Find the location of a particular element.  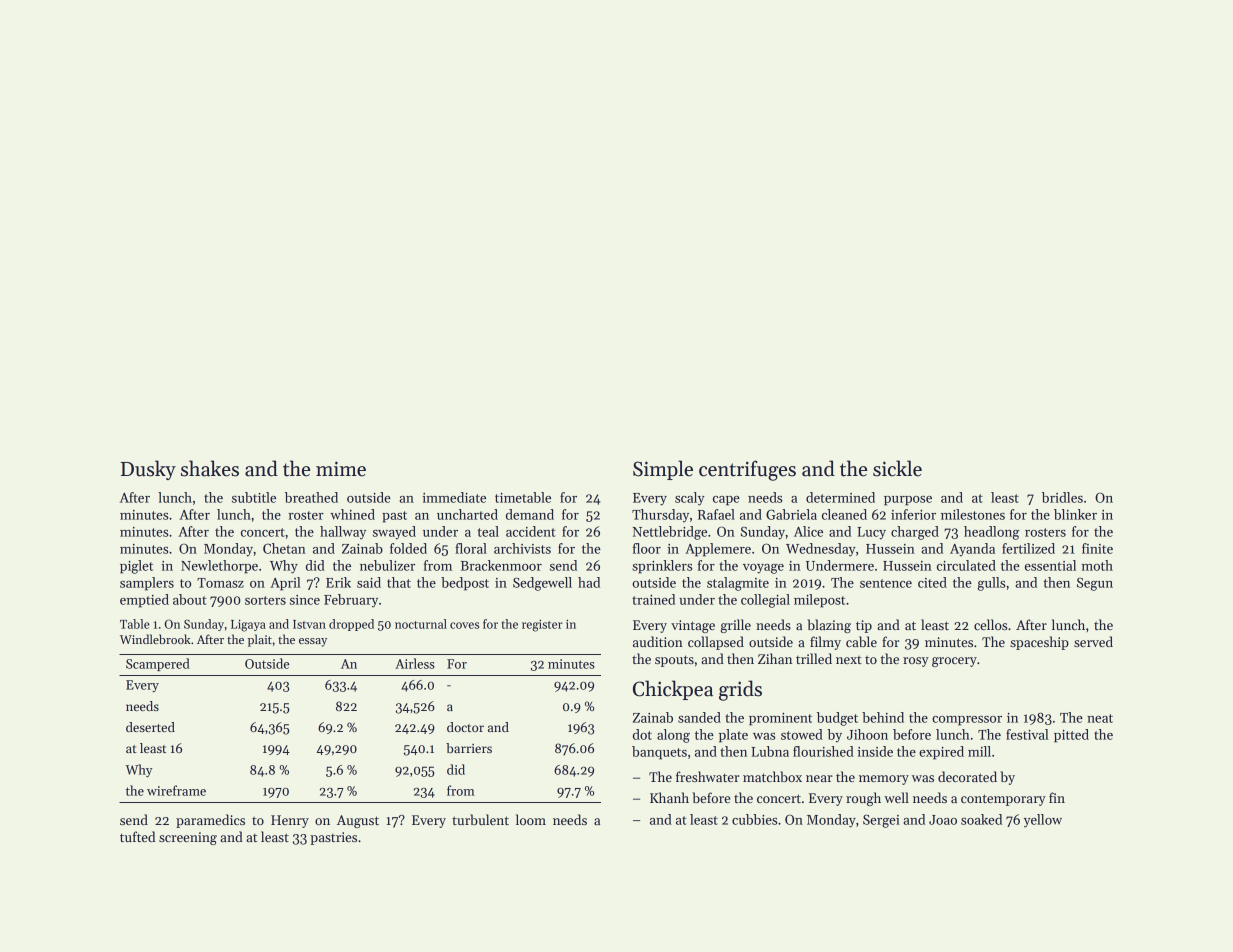

sickle is located at coordinates (897, 468).
